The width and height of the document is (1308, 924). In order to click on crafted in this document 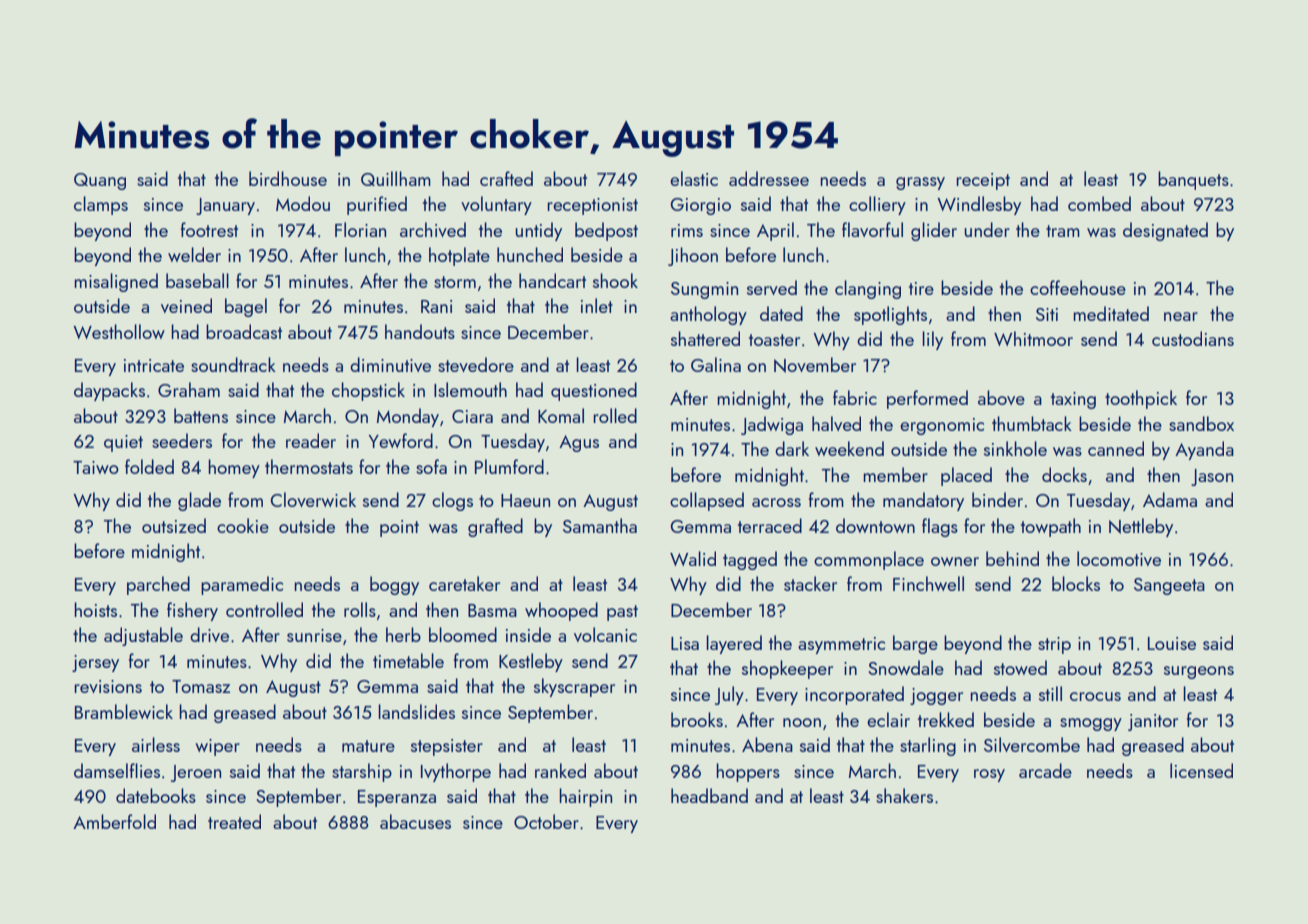, I will do `click(506, 178)`.
